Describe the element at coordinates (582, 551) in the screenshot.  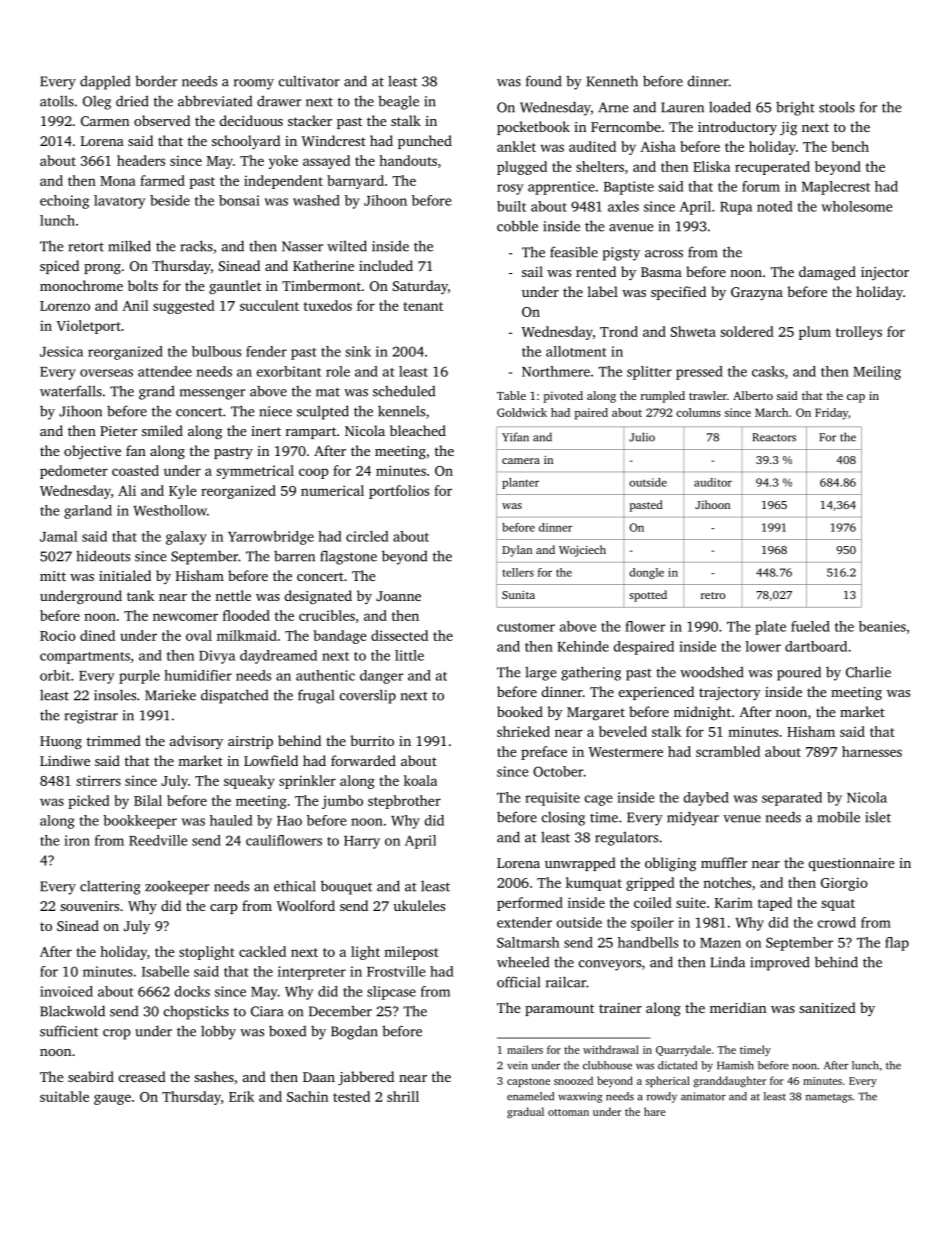
I see `Wojciech` at that location.
